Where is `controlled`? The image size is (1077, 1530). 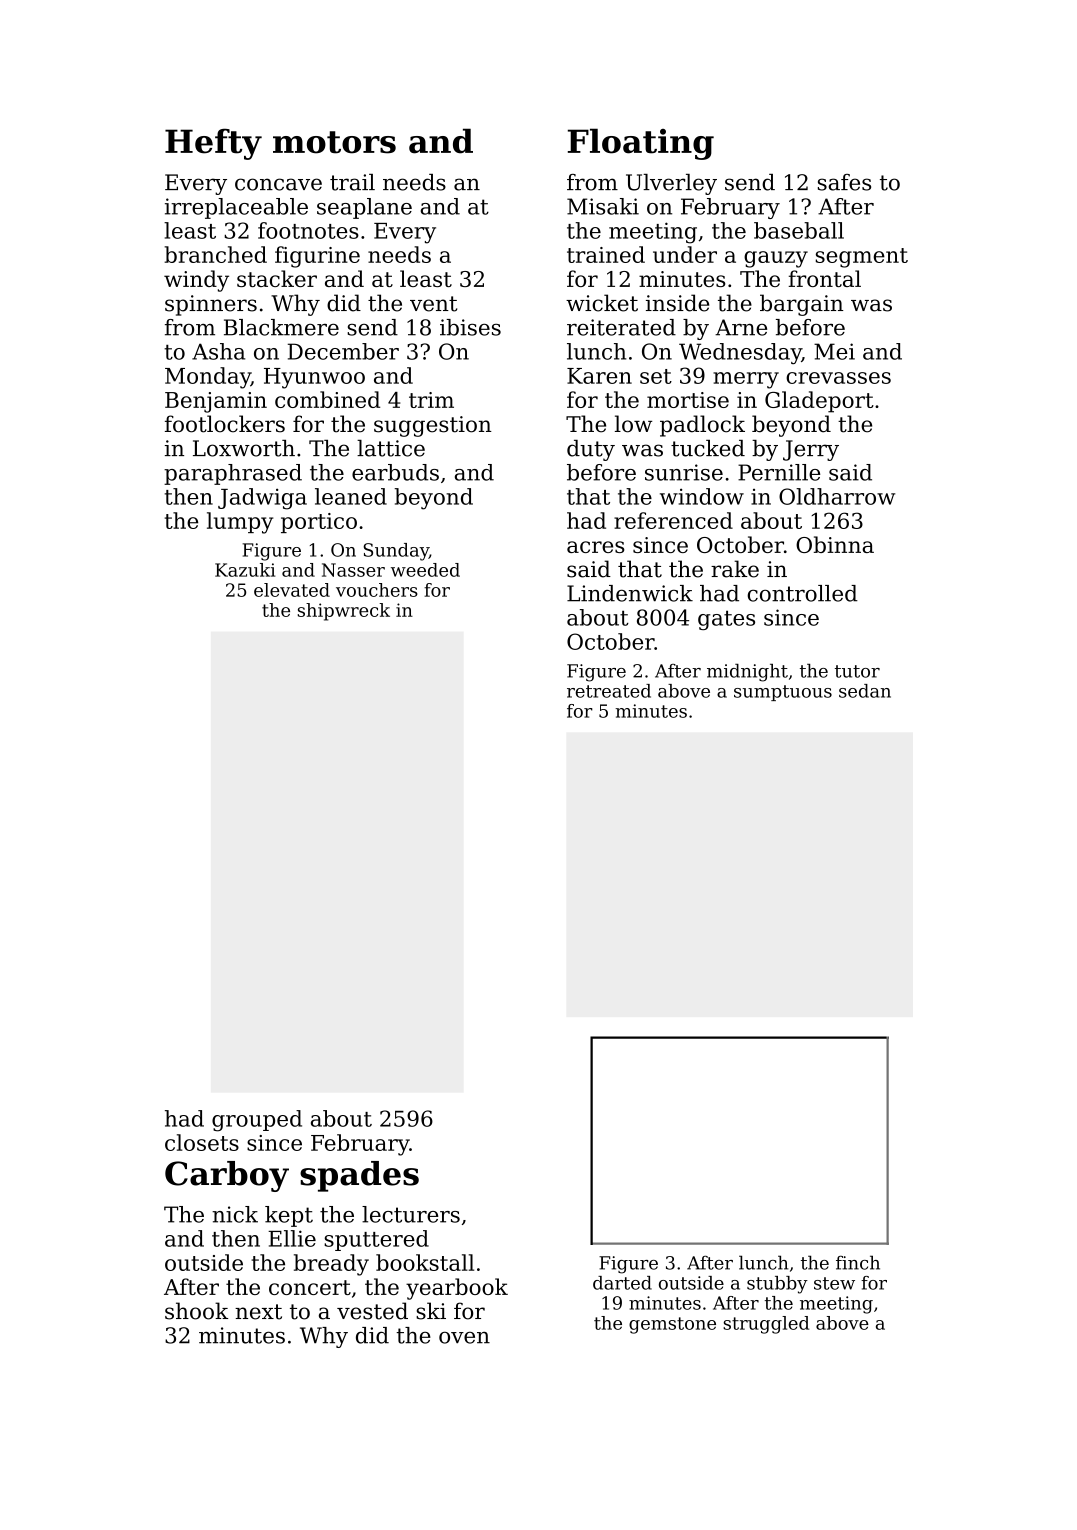 controlled is located at coordinates (802, 593).
